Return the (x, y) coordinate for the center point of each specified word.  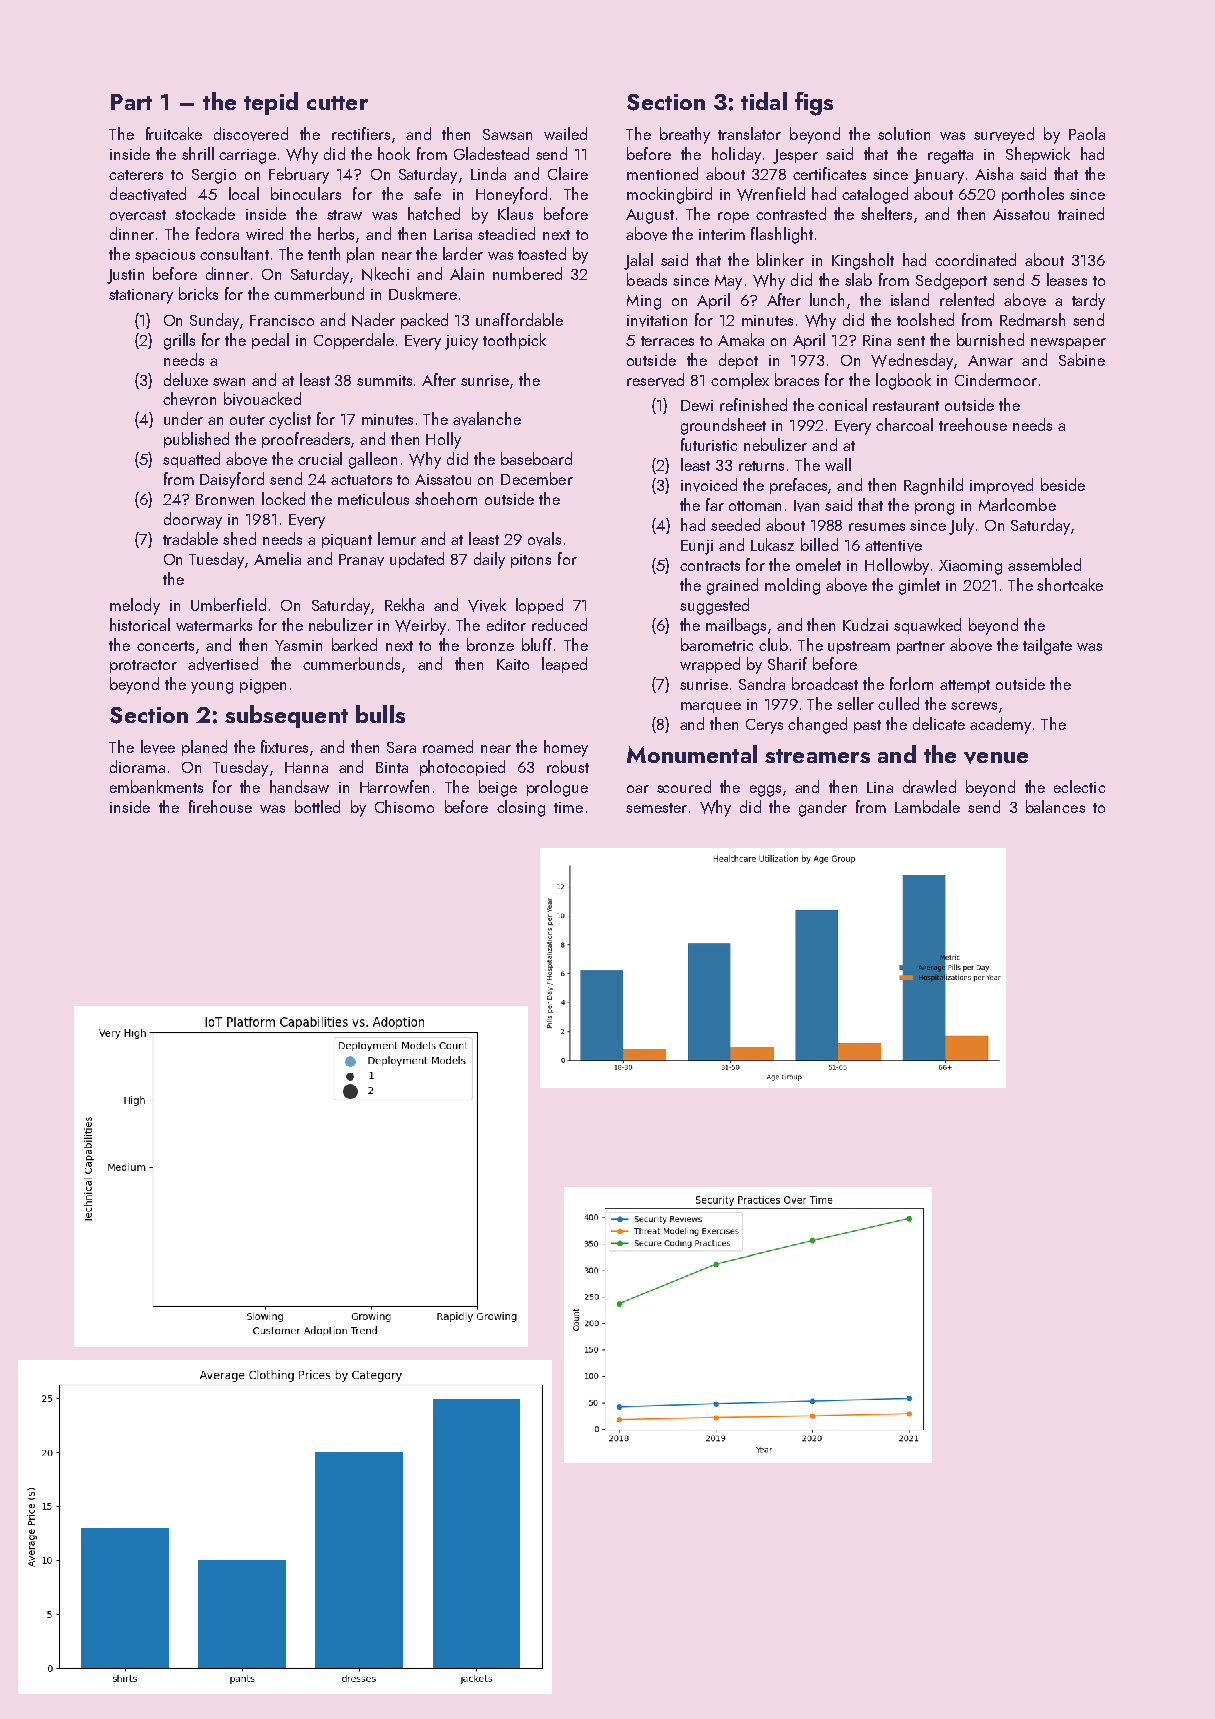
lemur (397, 538)
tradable (190, 538)
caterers (136, 175)
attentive (893, 546)
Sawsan (507, 134)
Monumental (692, 754)
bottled (317, 806)
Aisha (994, 173)
